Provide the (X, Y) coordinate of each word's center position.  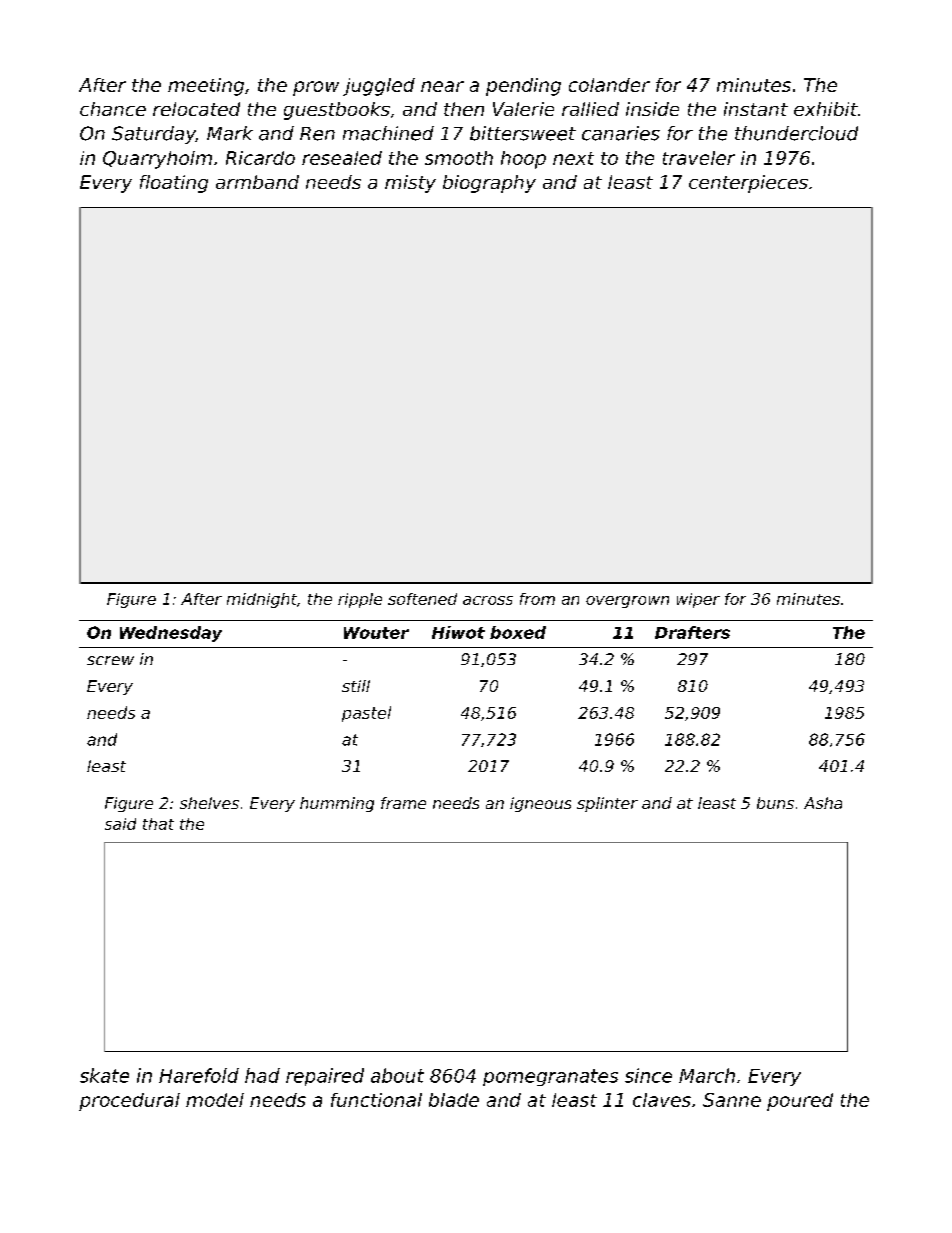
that (158, 824)
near (442, 86)
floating (174, 184)
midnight (262, 600)
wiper (698, 600)
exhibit (826, 109)
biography (489, 184)
